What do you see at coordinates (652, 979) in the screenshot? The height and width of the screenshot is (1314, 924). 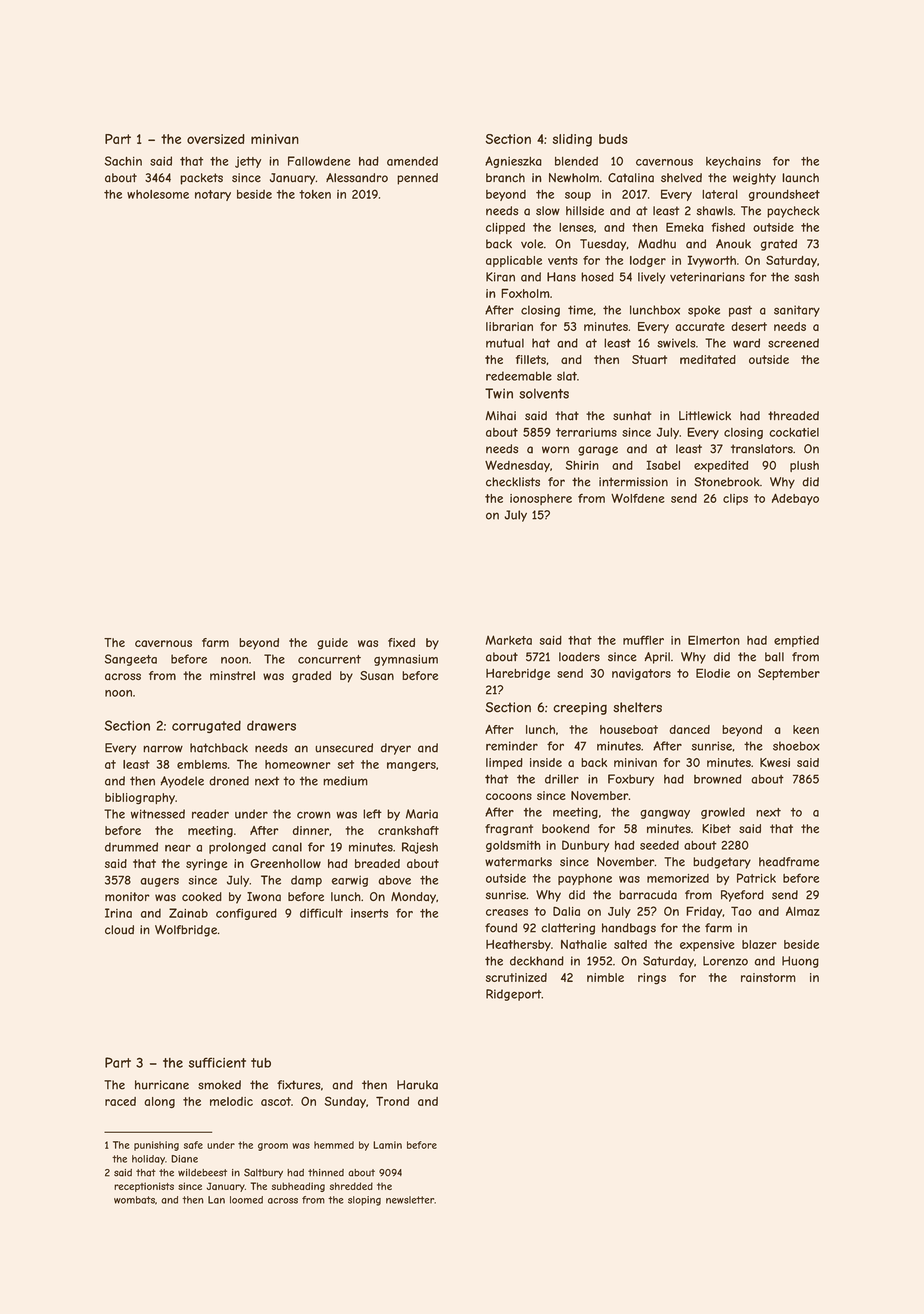 I see `rings` at bounding box center [652, 979].
